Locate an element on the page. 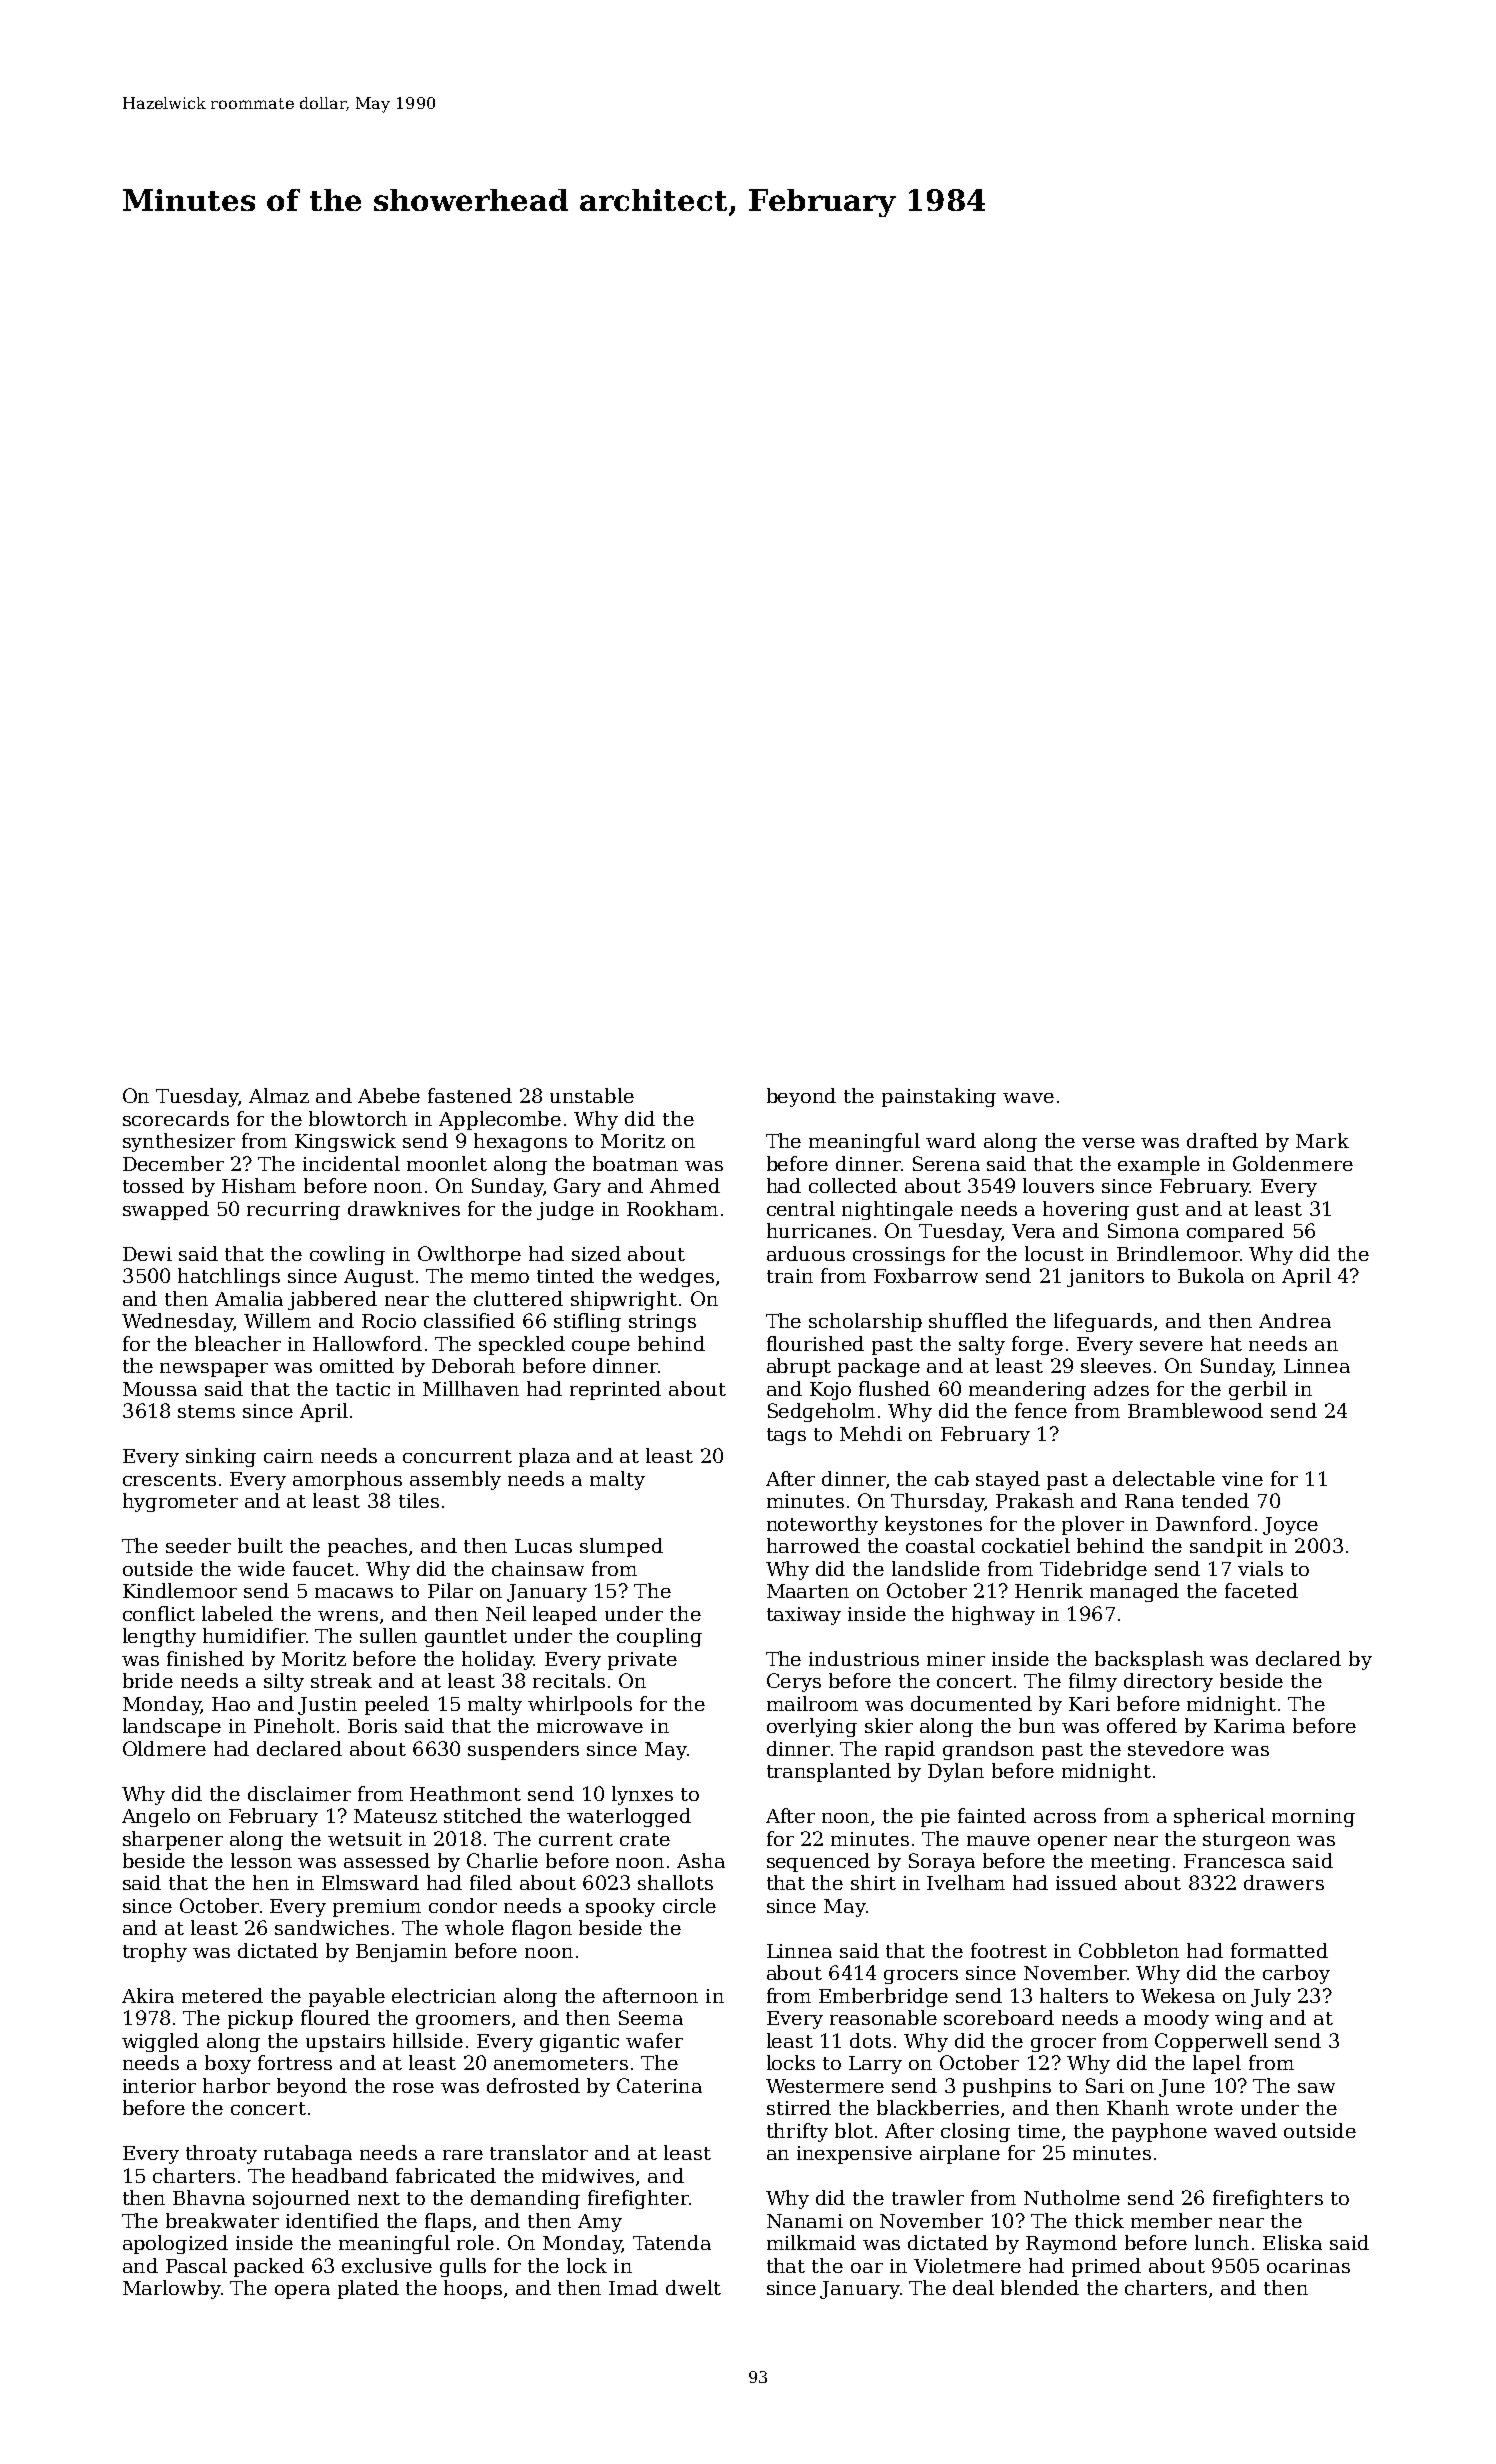  painstaking is located at coordinates (939, 1097).
